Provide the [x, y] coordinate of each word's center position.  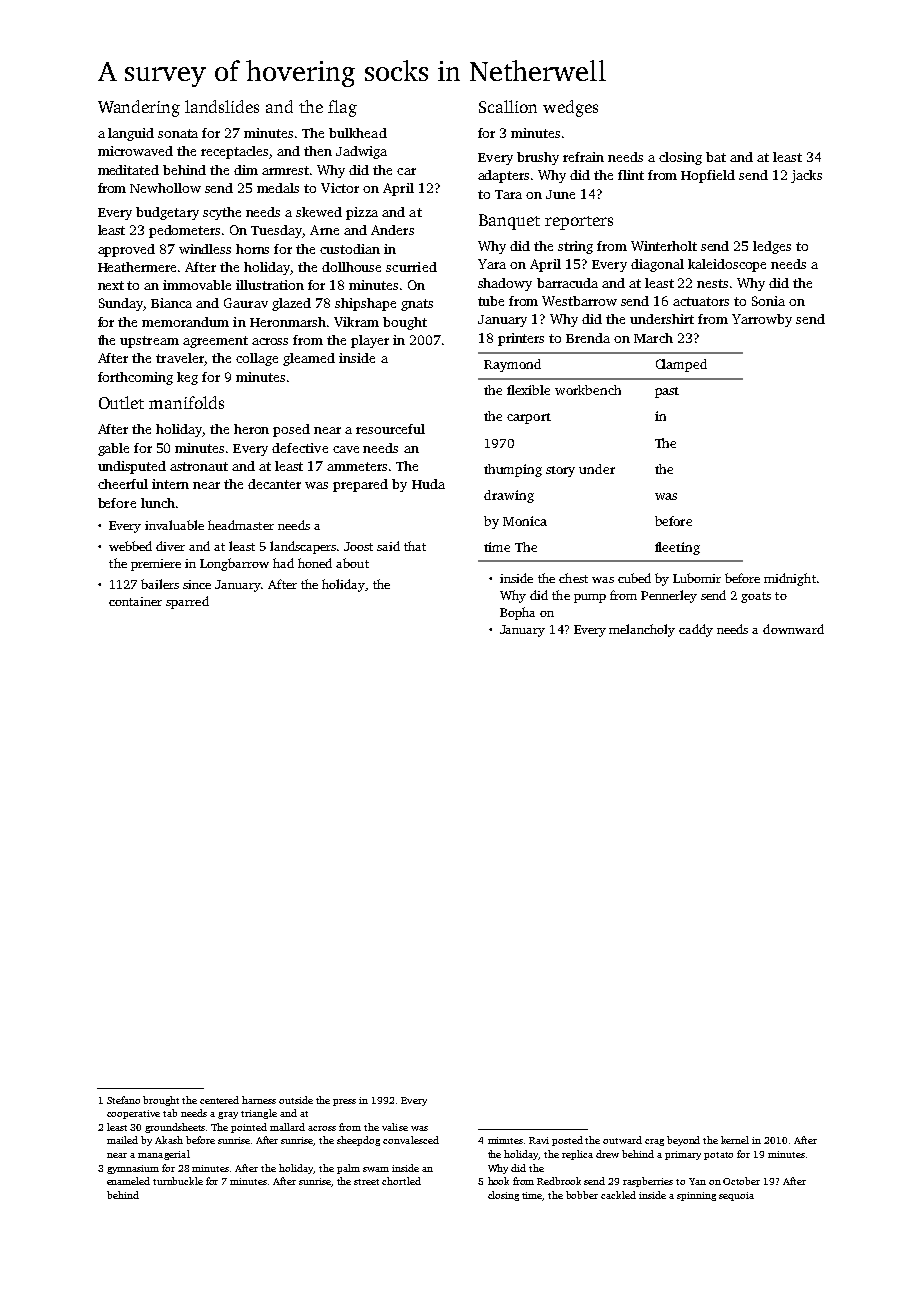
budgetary [167, 213]
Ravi [539, 1140]
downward [793, 629]
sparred [187, 602]
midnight [790, 579]
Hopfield [708, 176]
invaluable [174, 525]
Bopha [517, 613]
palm [348, 1169]
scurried [411, 267]
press [344, 1102]
